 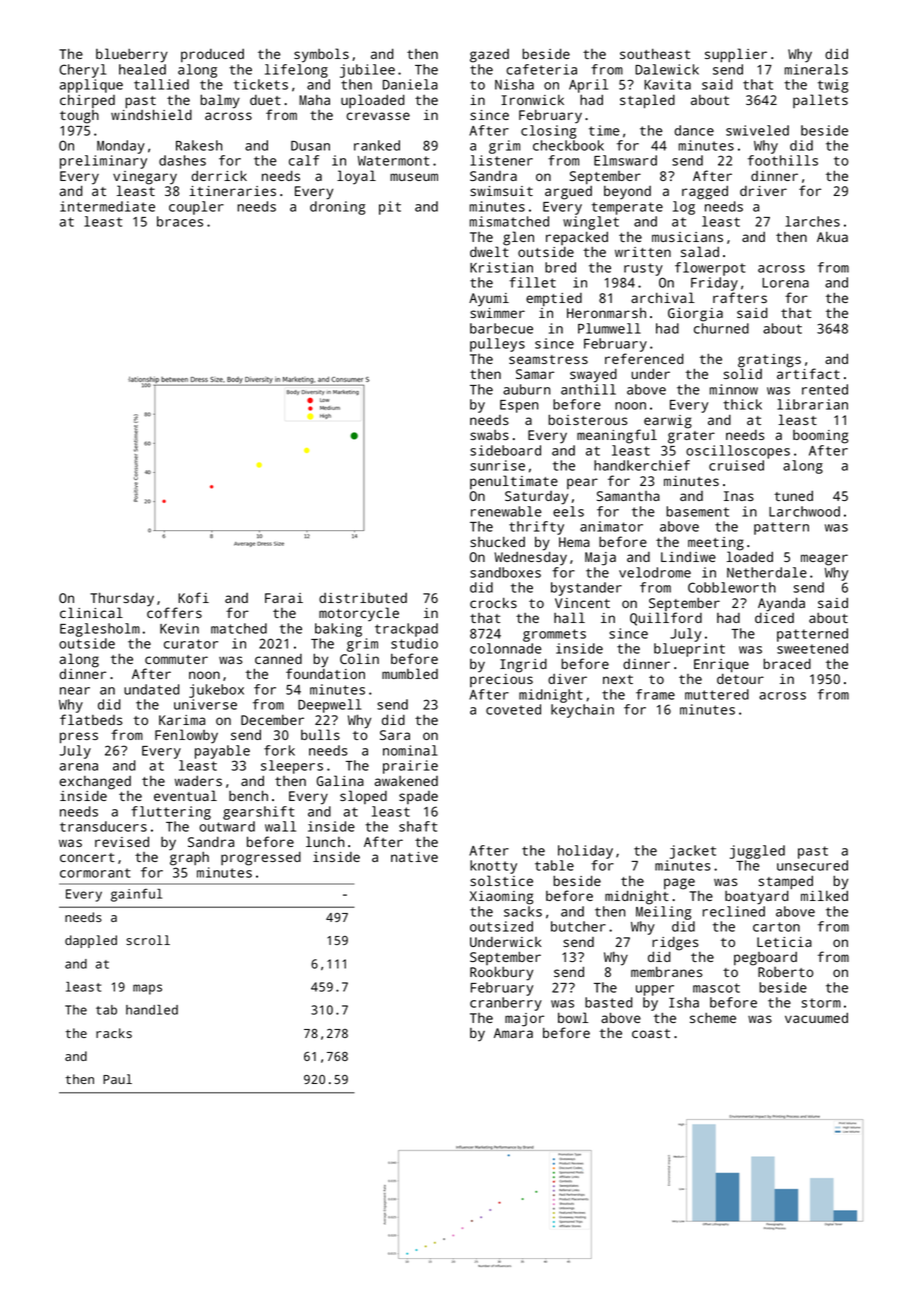 I want to click on lunch, so click(x=325, y=841).
